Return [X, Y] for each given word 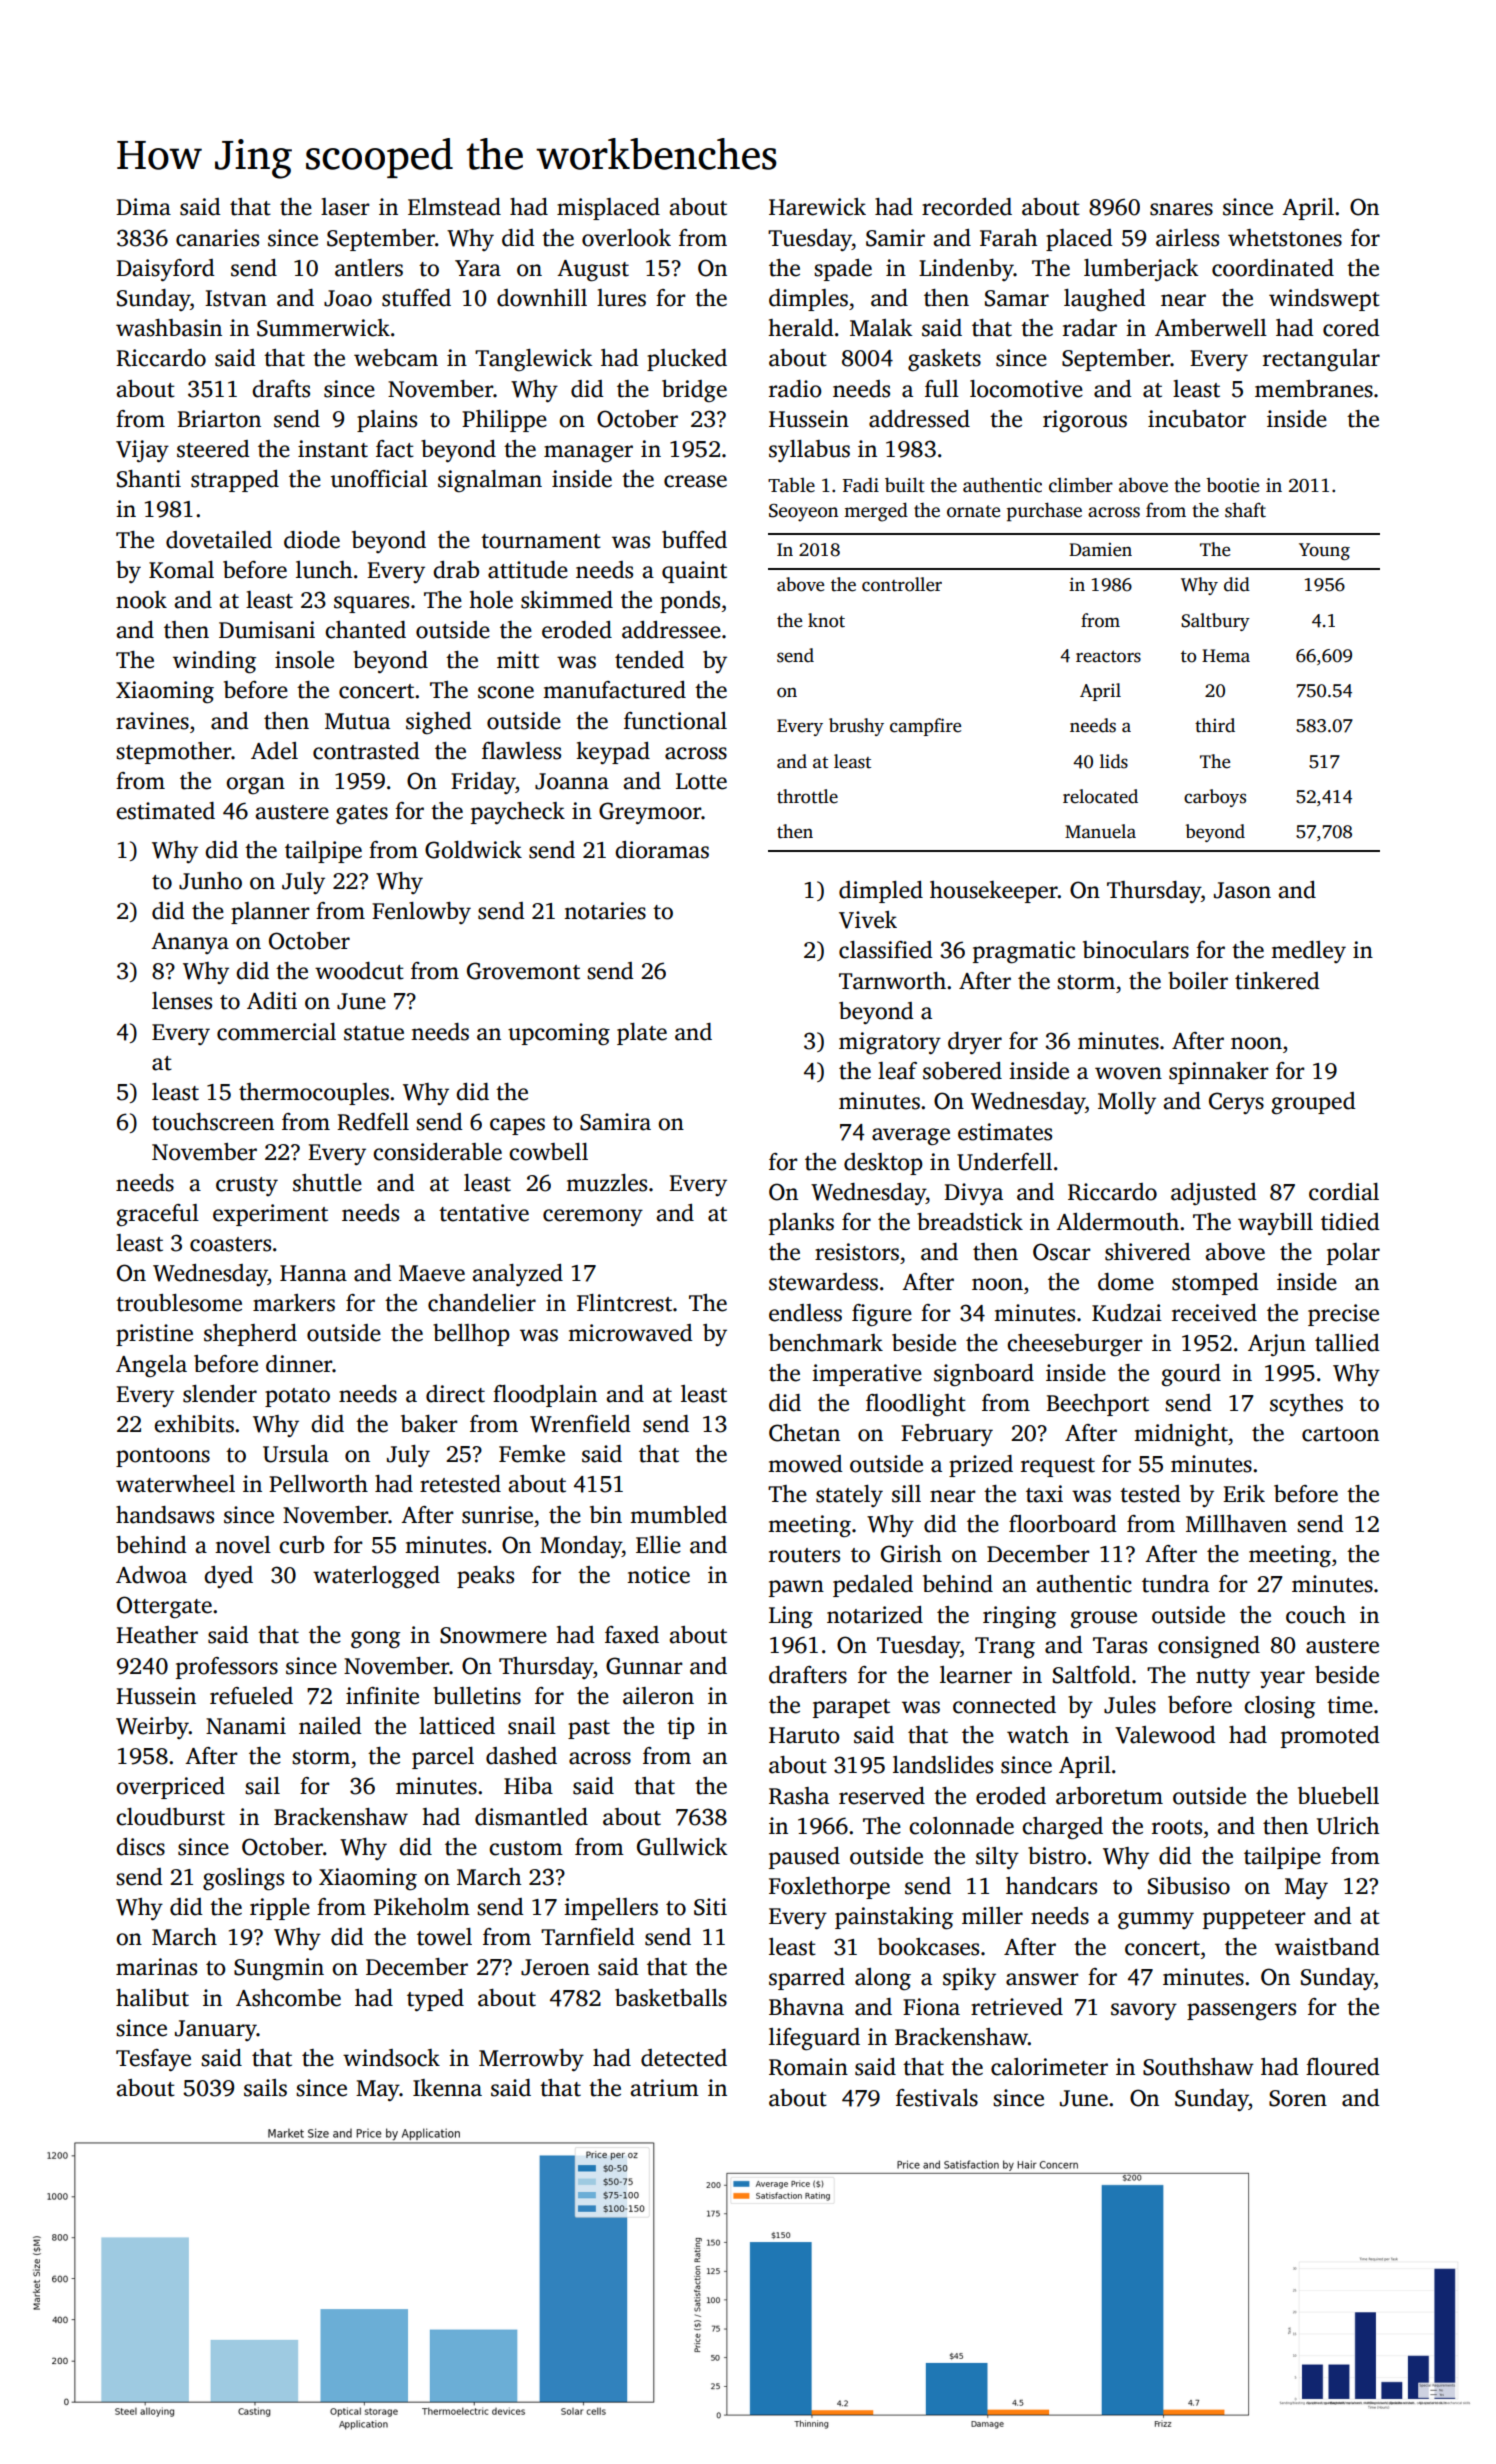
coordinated [1273, 268]
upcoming [559, 1034]
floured [1343, 2067]
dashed [521, 1756]
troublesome [179, 1303]
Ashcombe [288, 1998]
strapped [235, 481]
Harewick [817, 207]
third [1215, 725]
